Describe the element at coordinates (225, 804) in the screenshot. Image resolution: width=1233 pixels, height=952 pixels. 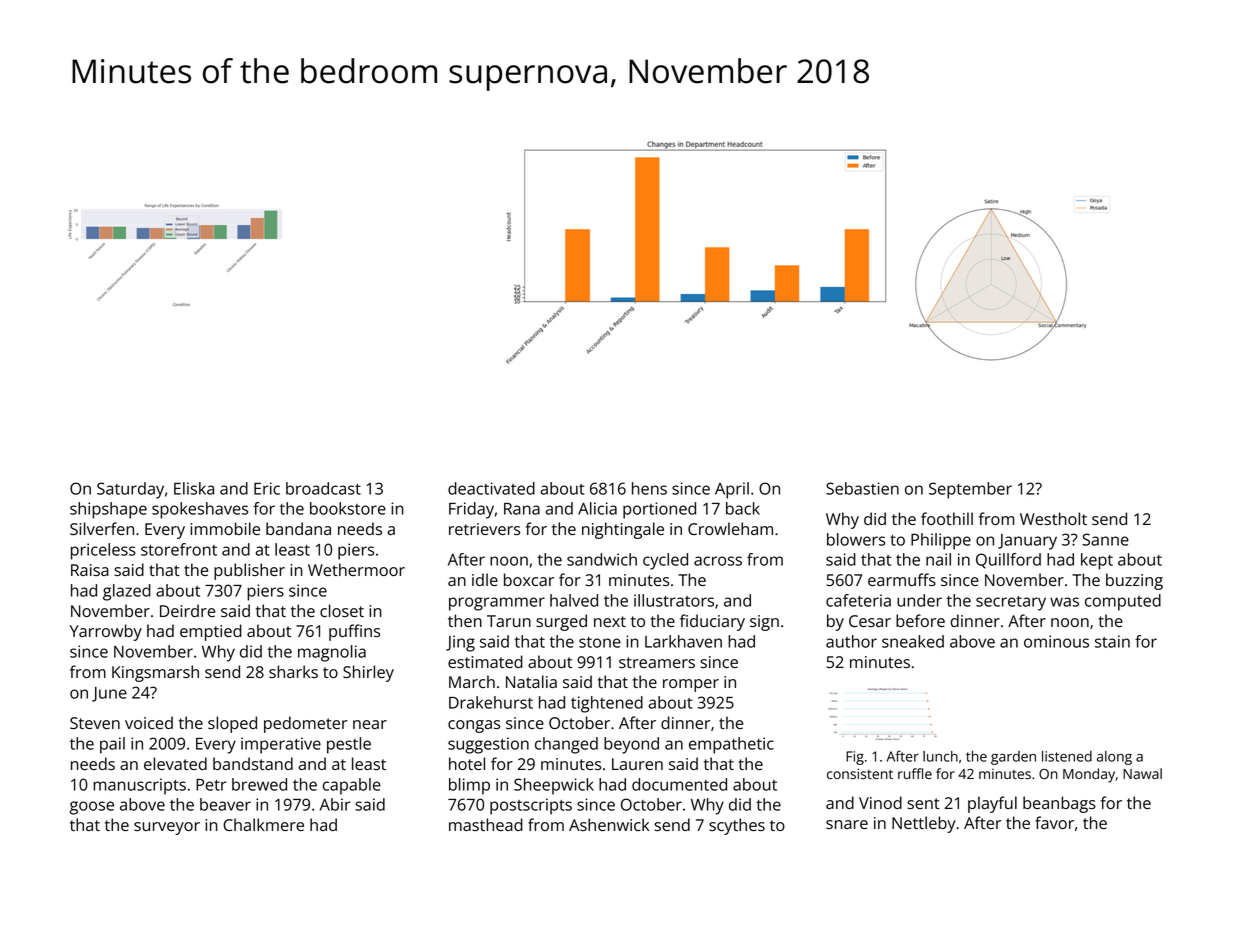
I see `beaver` at that location.
